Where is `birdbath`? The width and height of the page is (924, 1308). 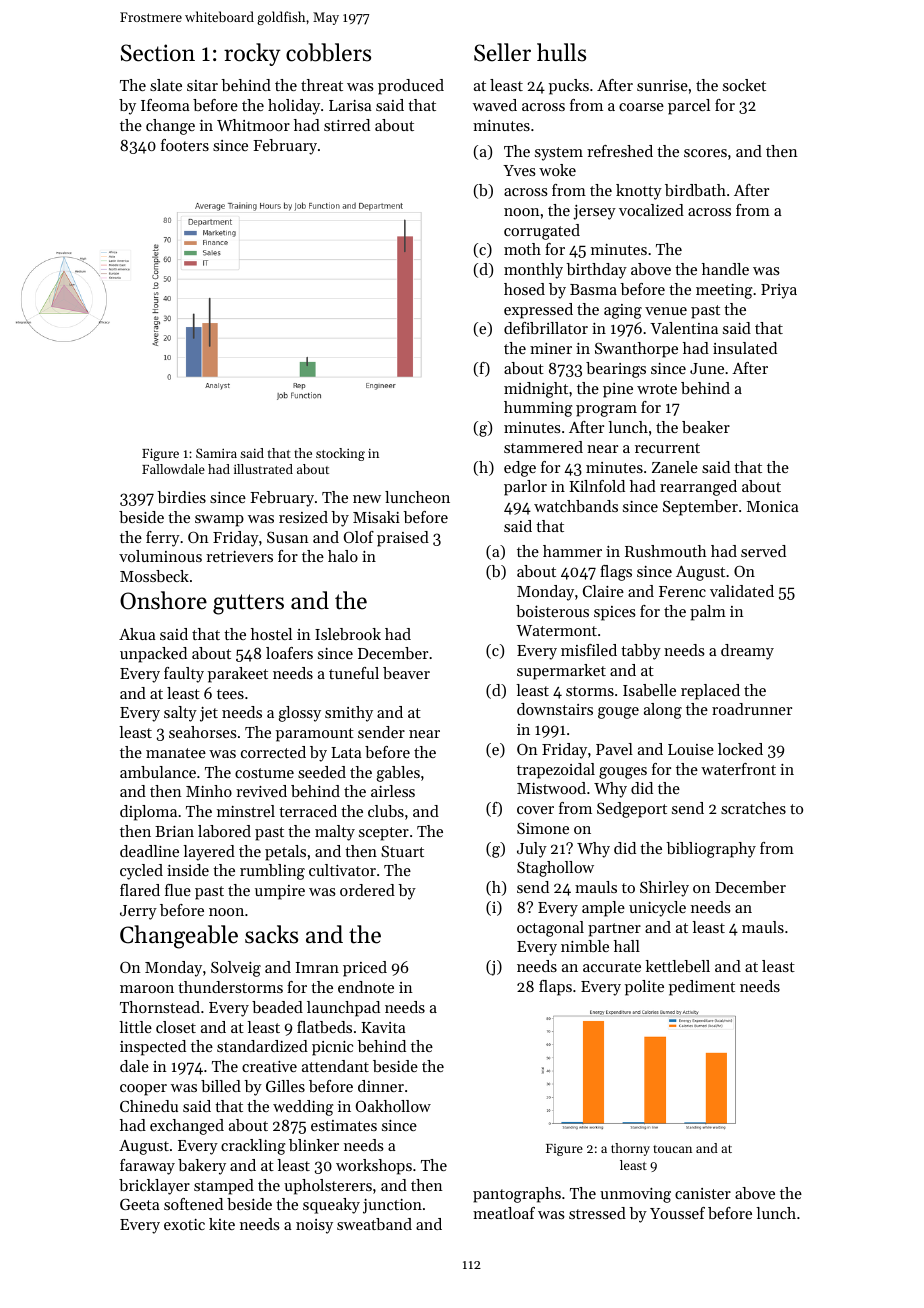
birdbath is located at coordinates (695, 190).
